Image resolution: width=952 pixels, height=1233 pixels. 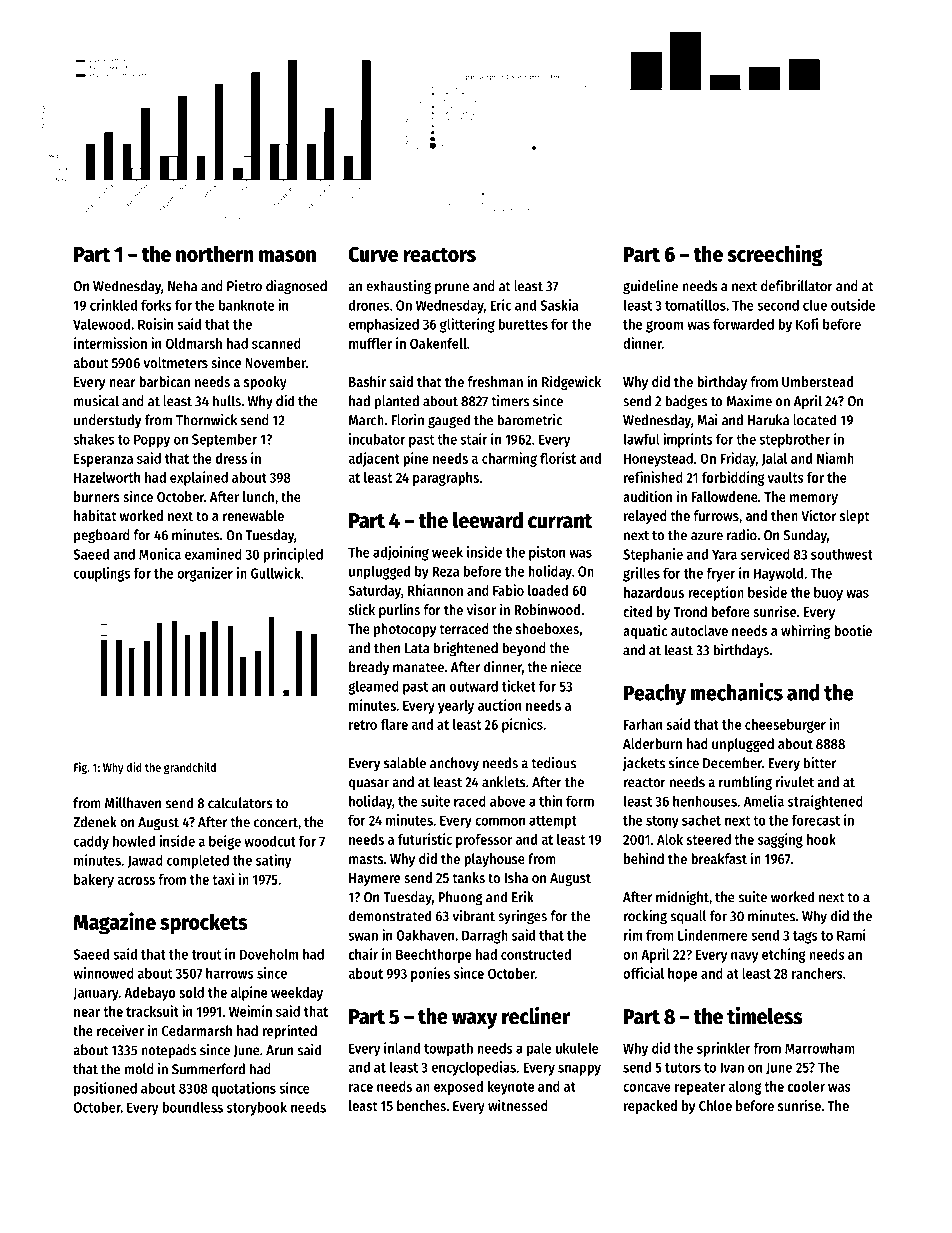 I want to click on Ridgewick, so click(x=571, y=382).
